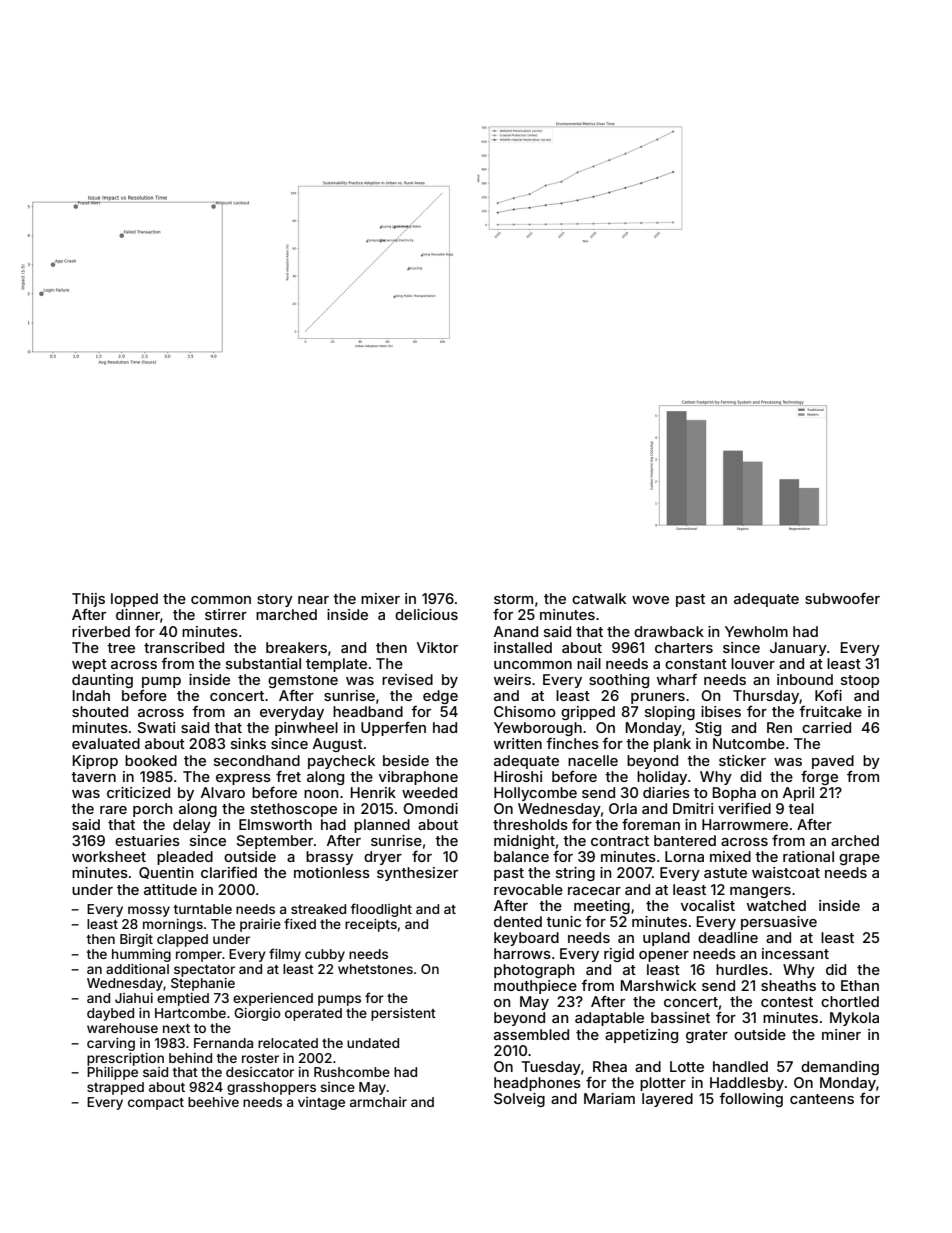 The width and height of the image is (952, 1233). Describe the element at coordinates (325, 955) in the image. I see `cubby` at that location.
